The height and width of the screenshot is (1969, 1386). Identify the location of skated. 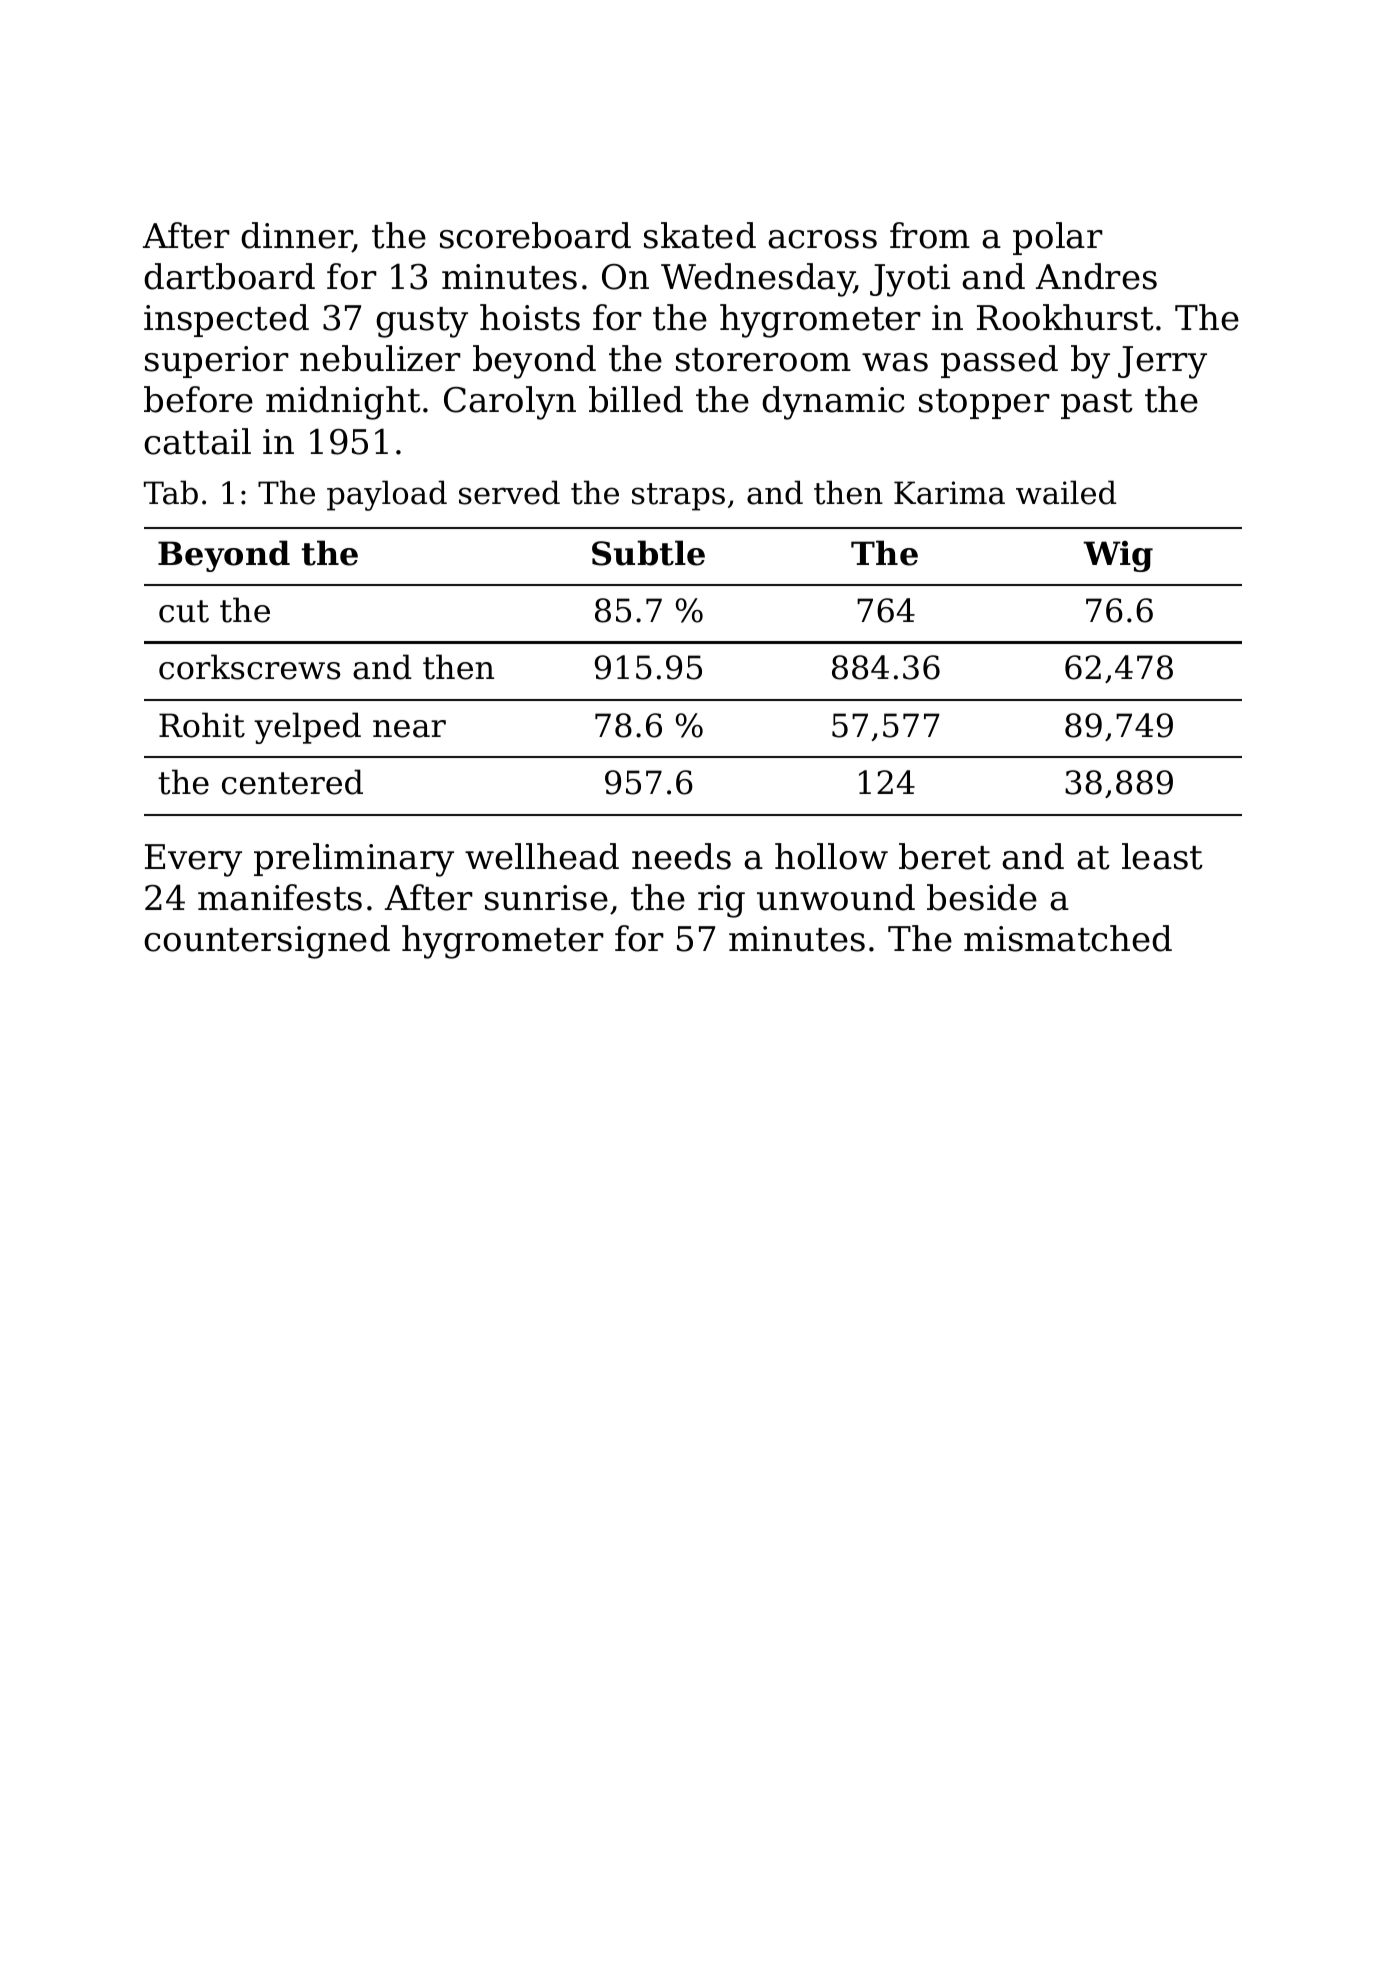
(700, 235).
